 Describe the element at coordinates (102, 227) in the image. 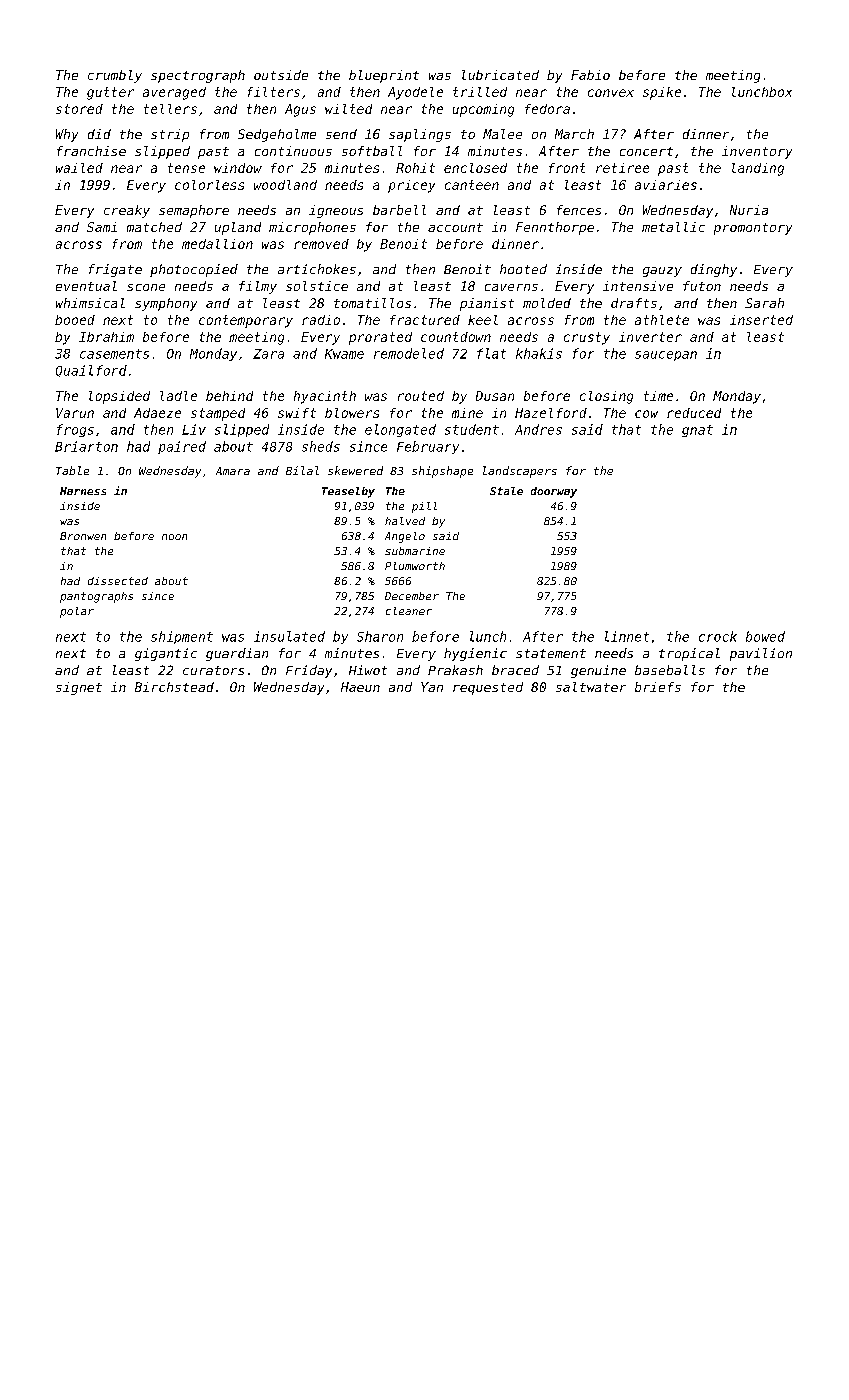

I see `Sami` at that location.
